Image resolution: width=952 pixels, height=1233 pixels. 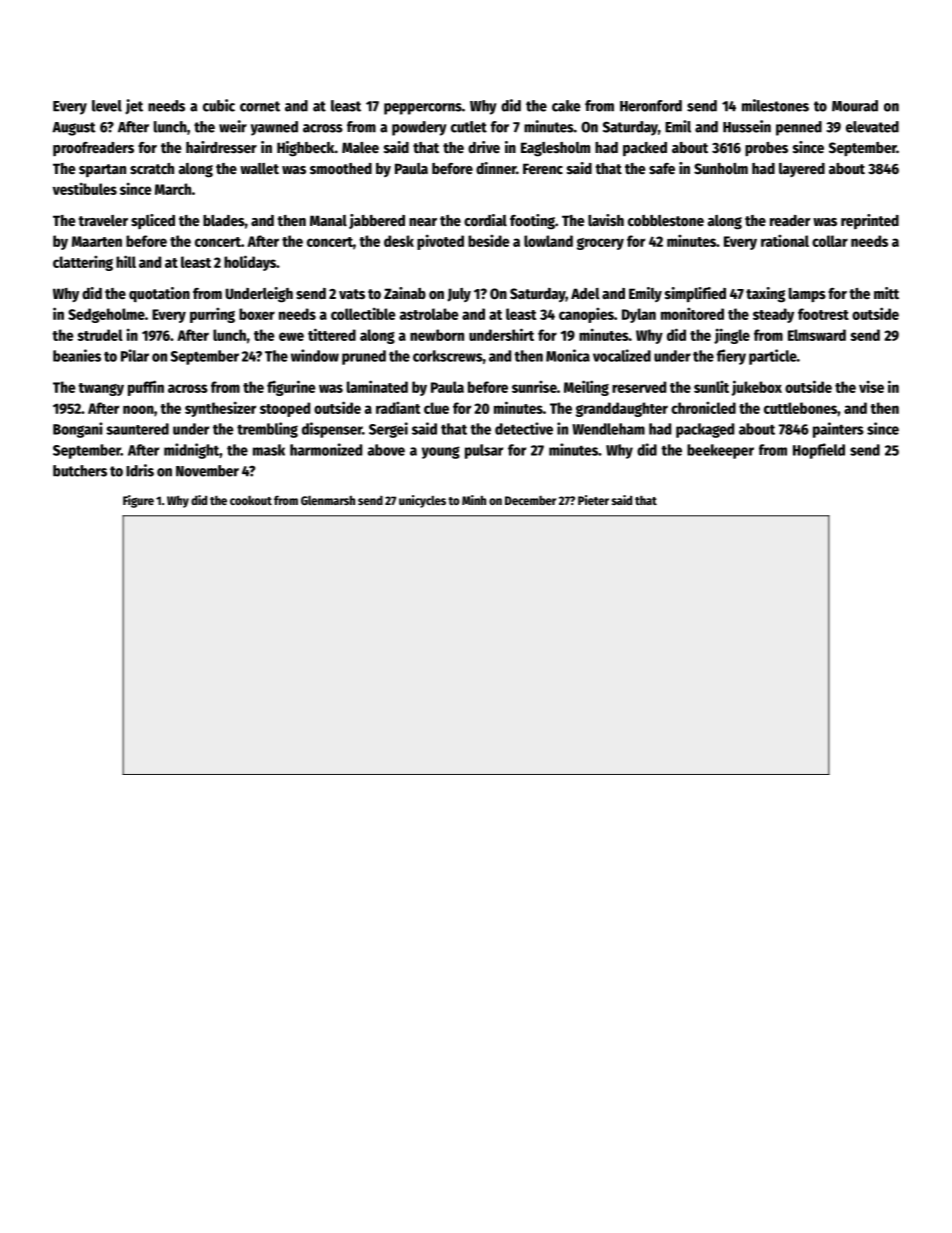 What do you see at coordinates (78, 430) in the image?
I see `Bongani` at bounding box center [78, 430].
